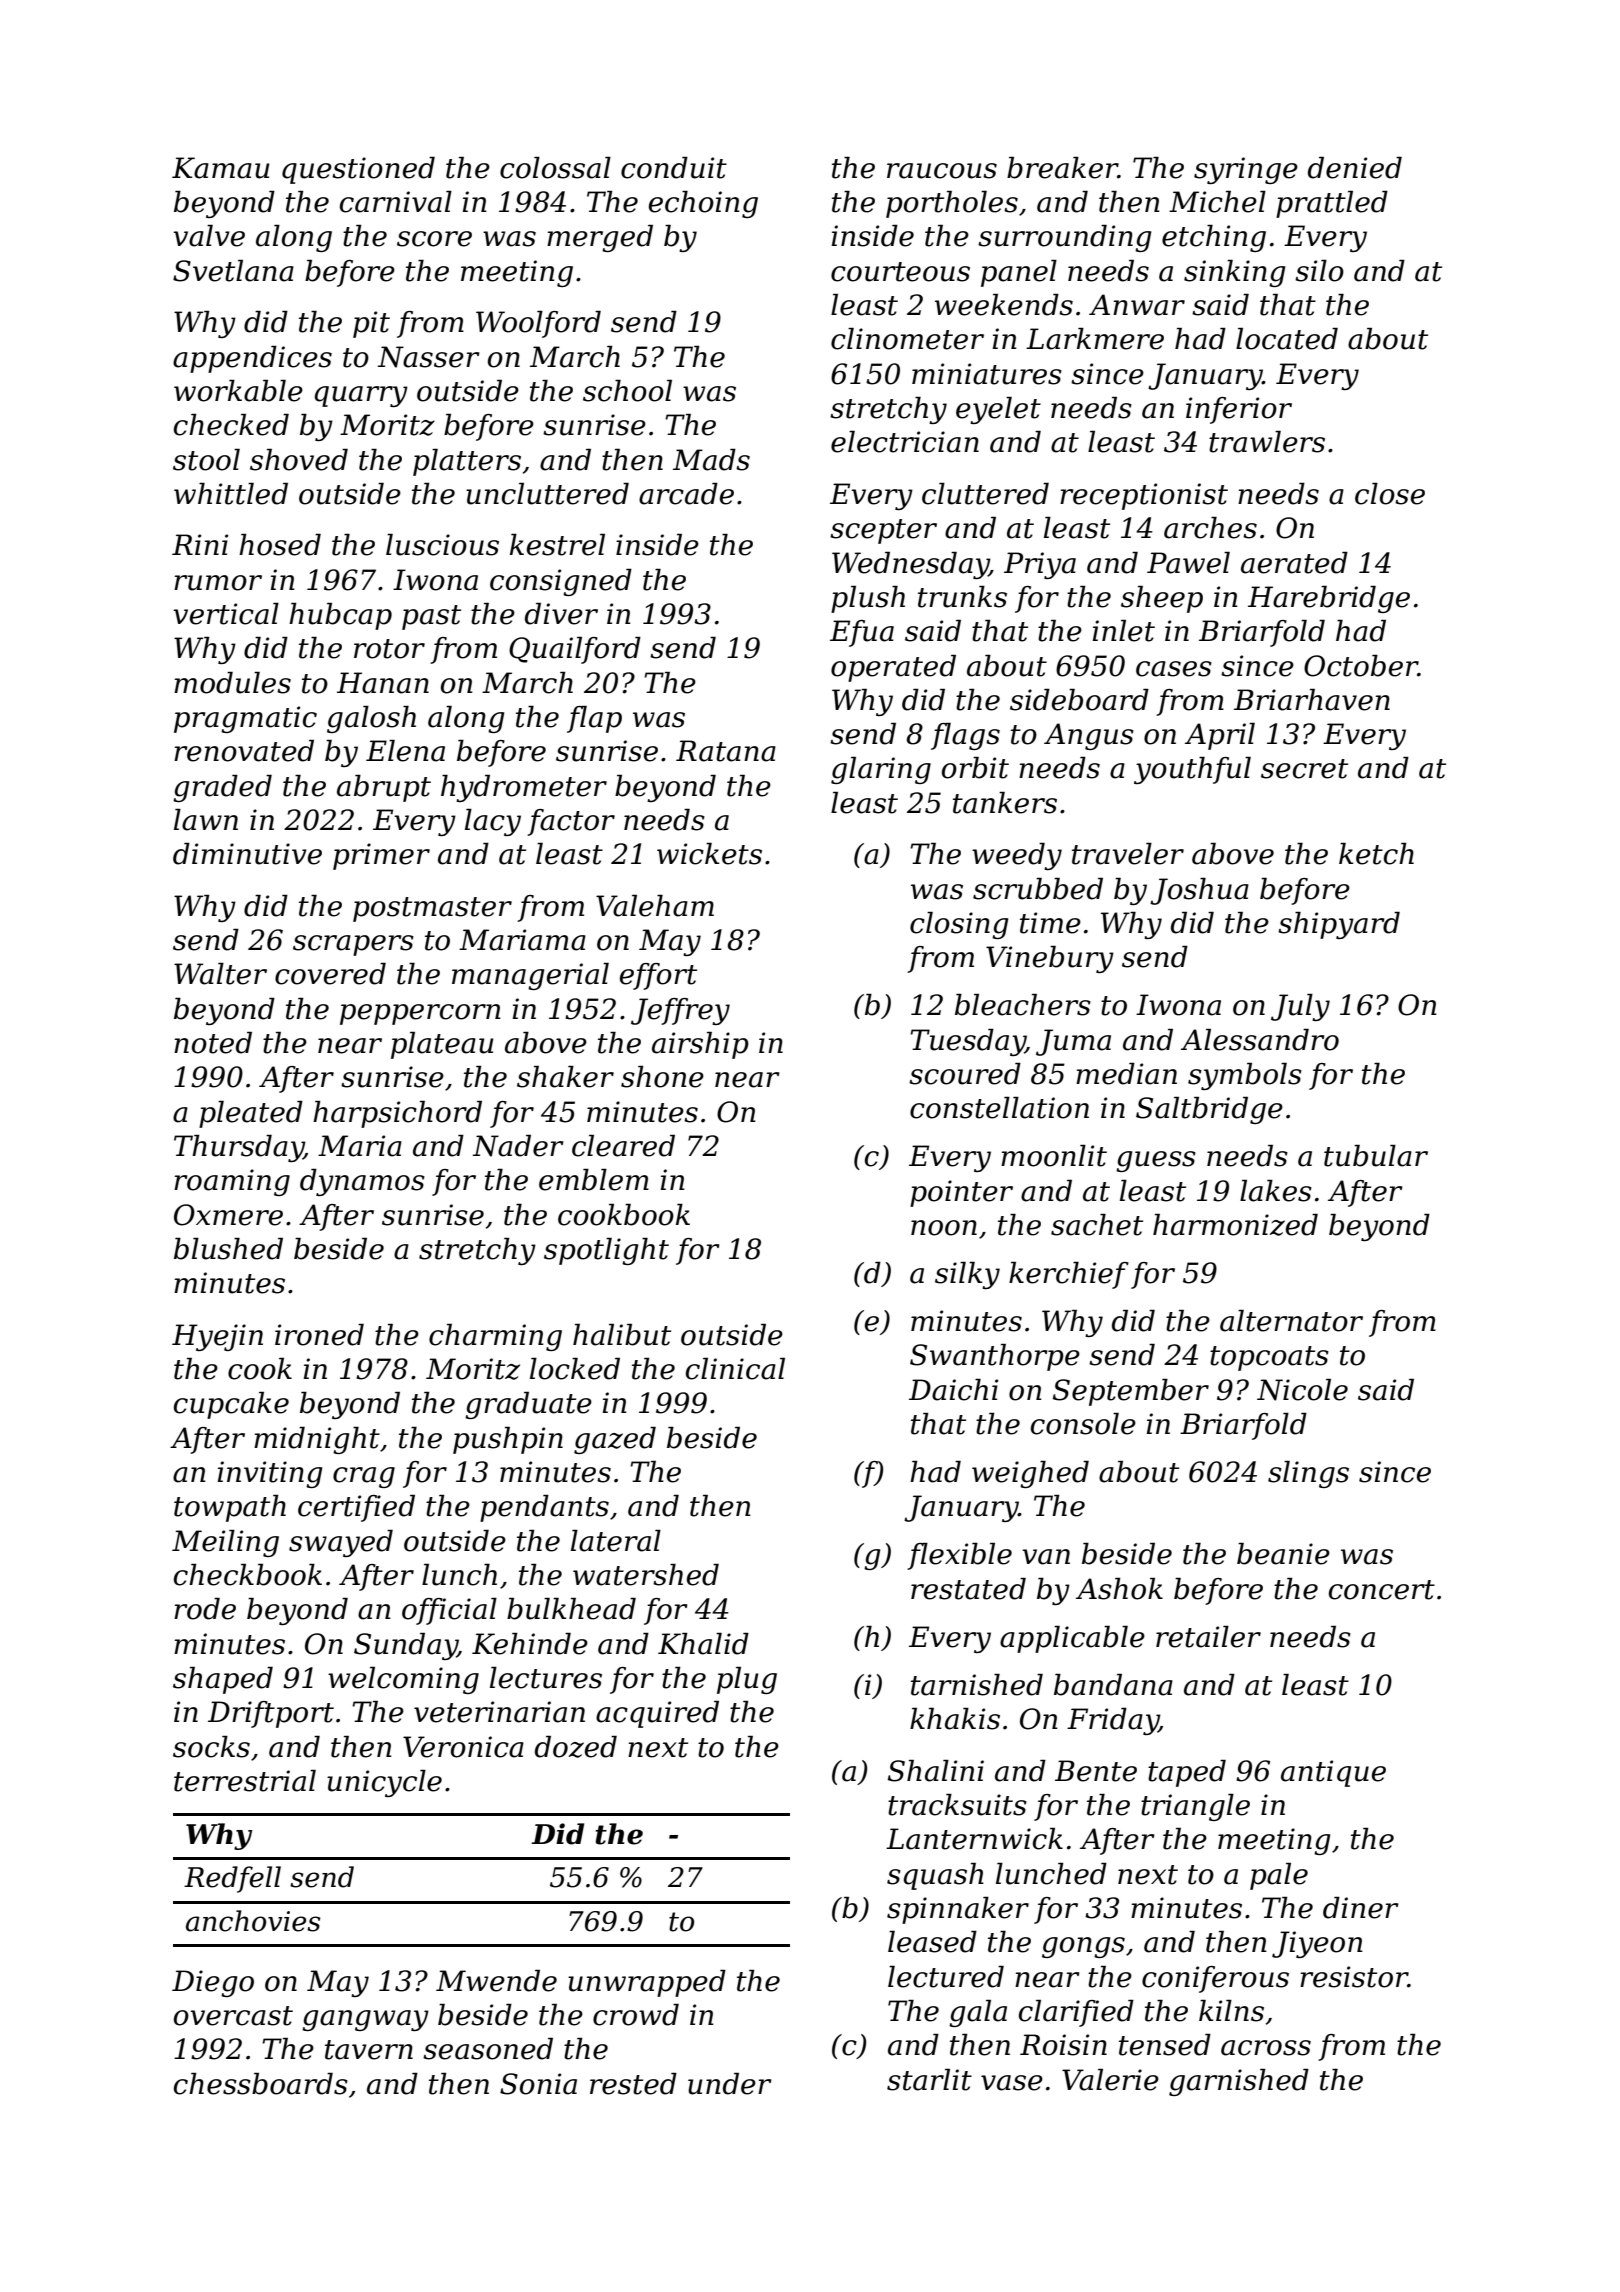 This screenshot has width=1620, height=2292. Describe the element at coordinates (248, 1575) in the screenshot. I see `checkbook` at that location.
